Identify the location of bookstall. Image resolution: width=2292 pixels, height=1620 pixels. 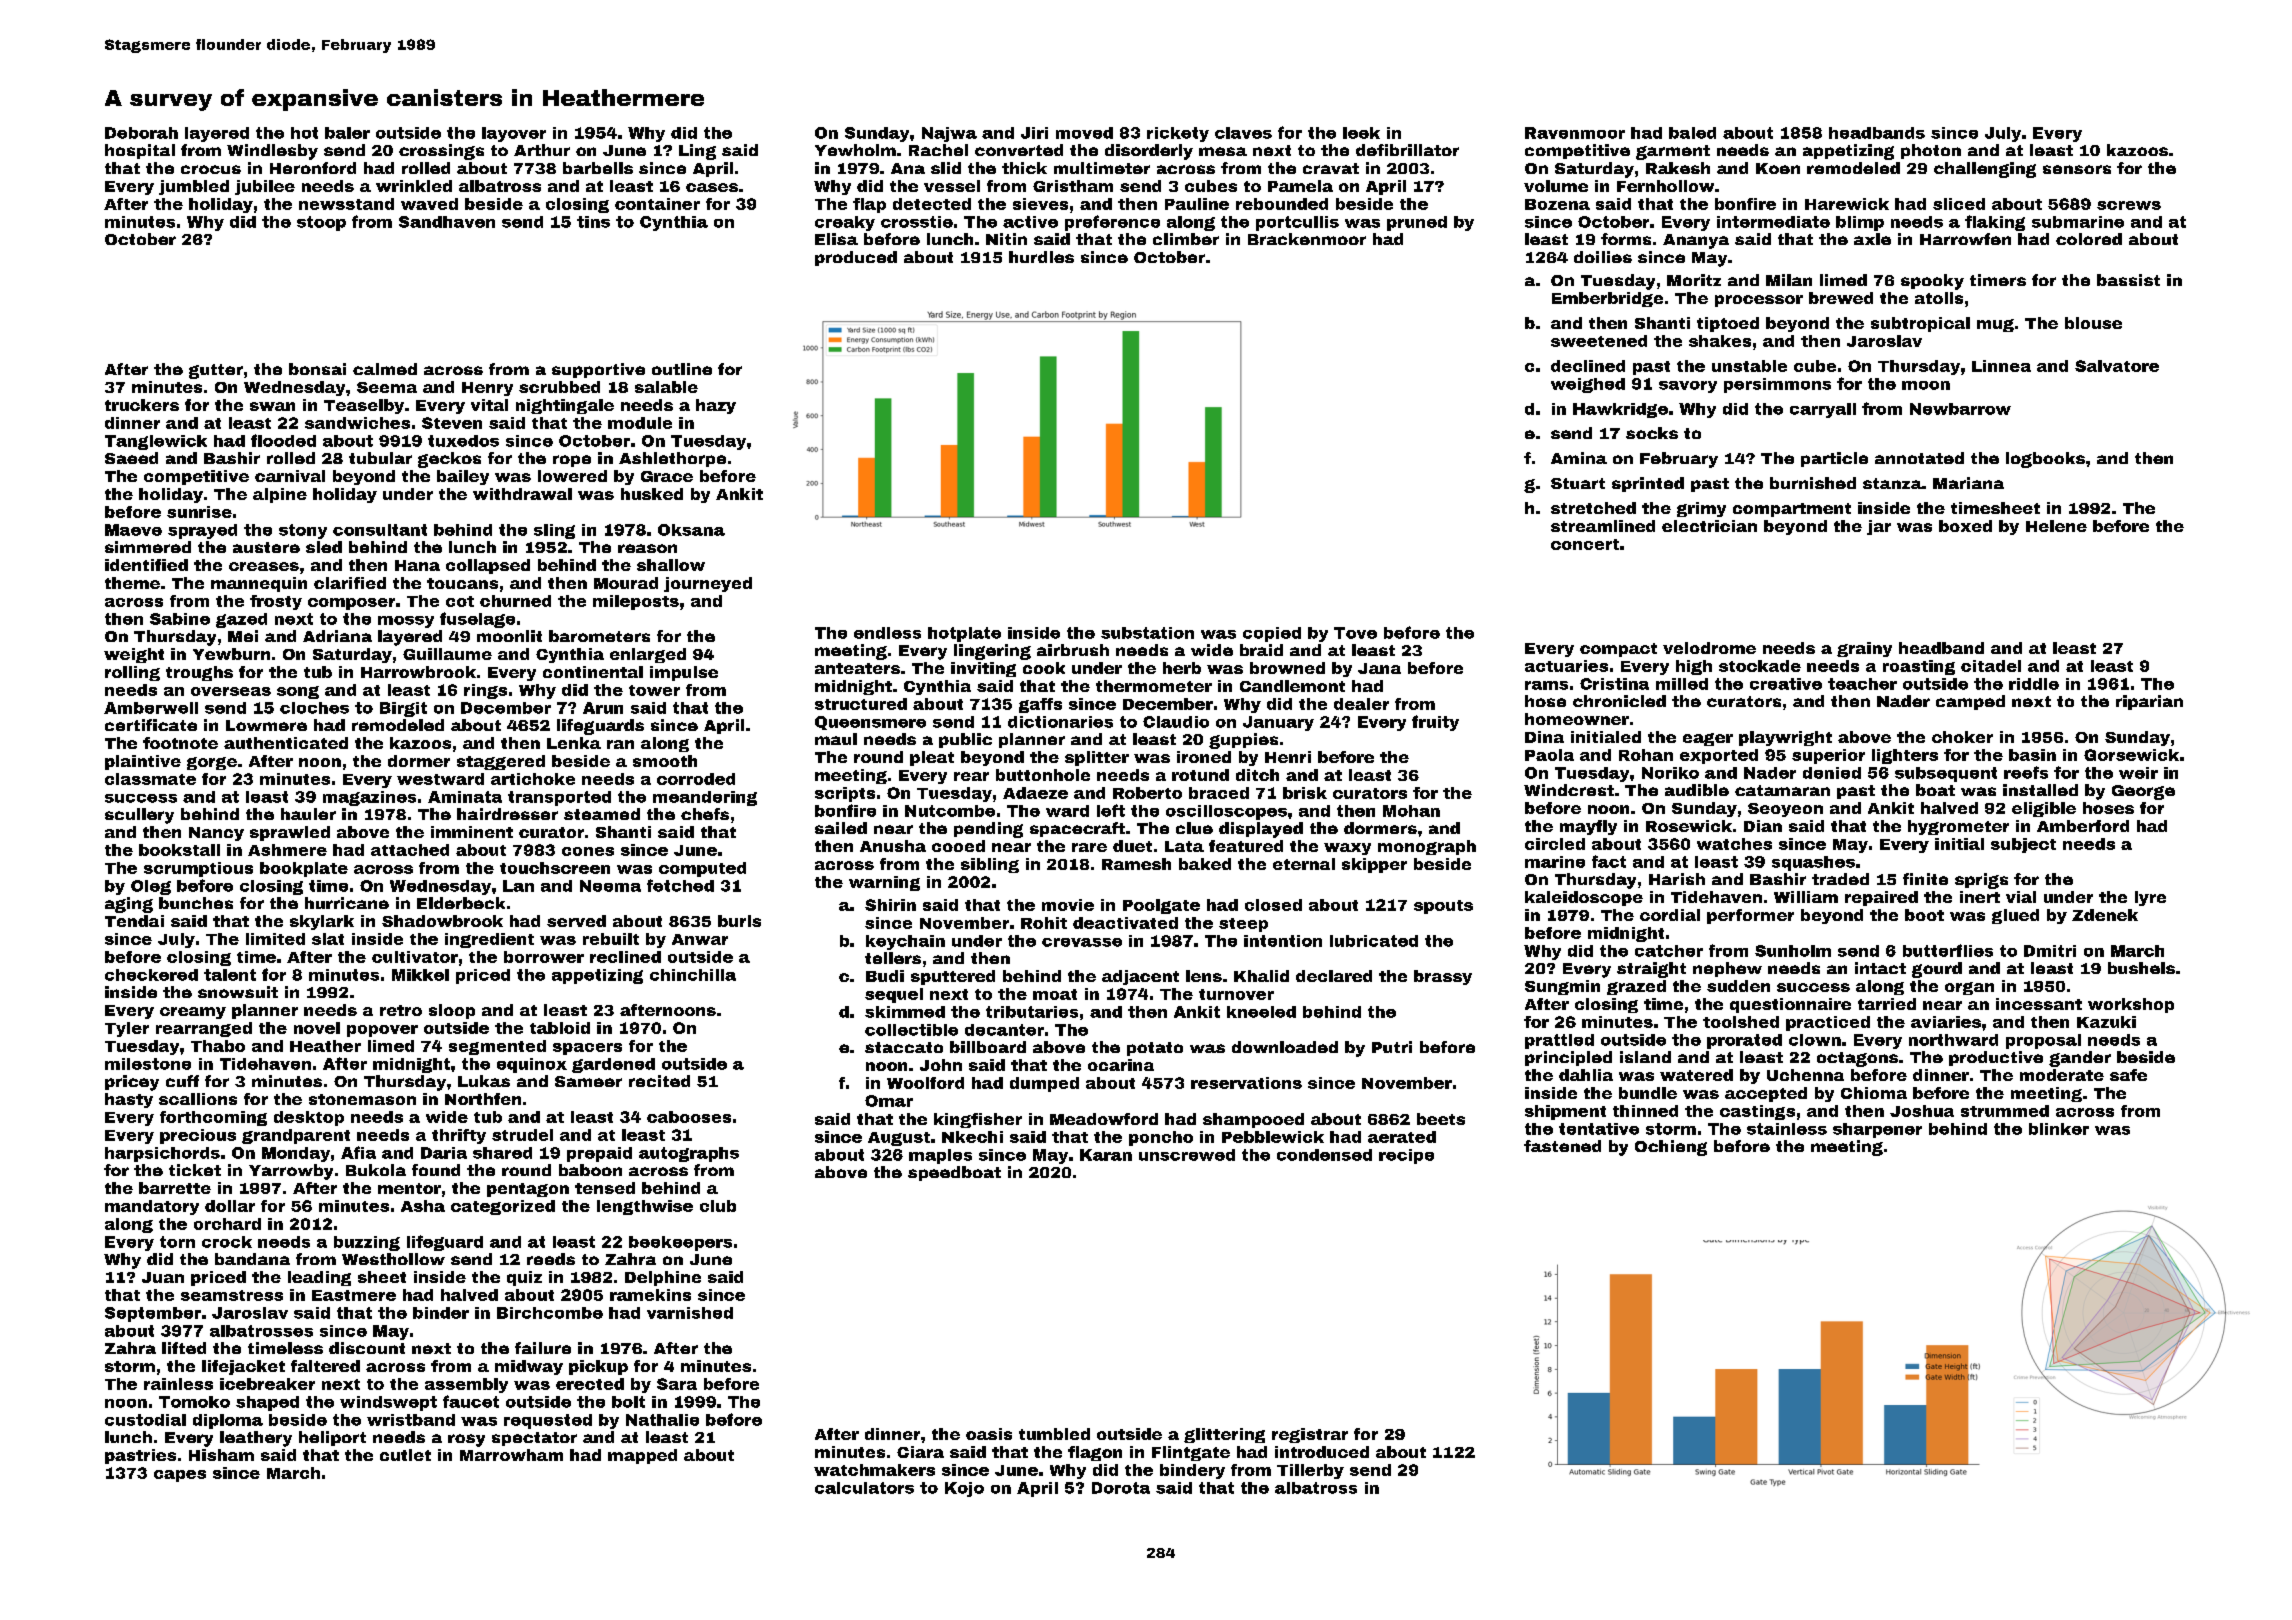
(179, 850).
